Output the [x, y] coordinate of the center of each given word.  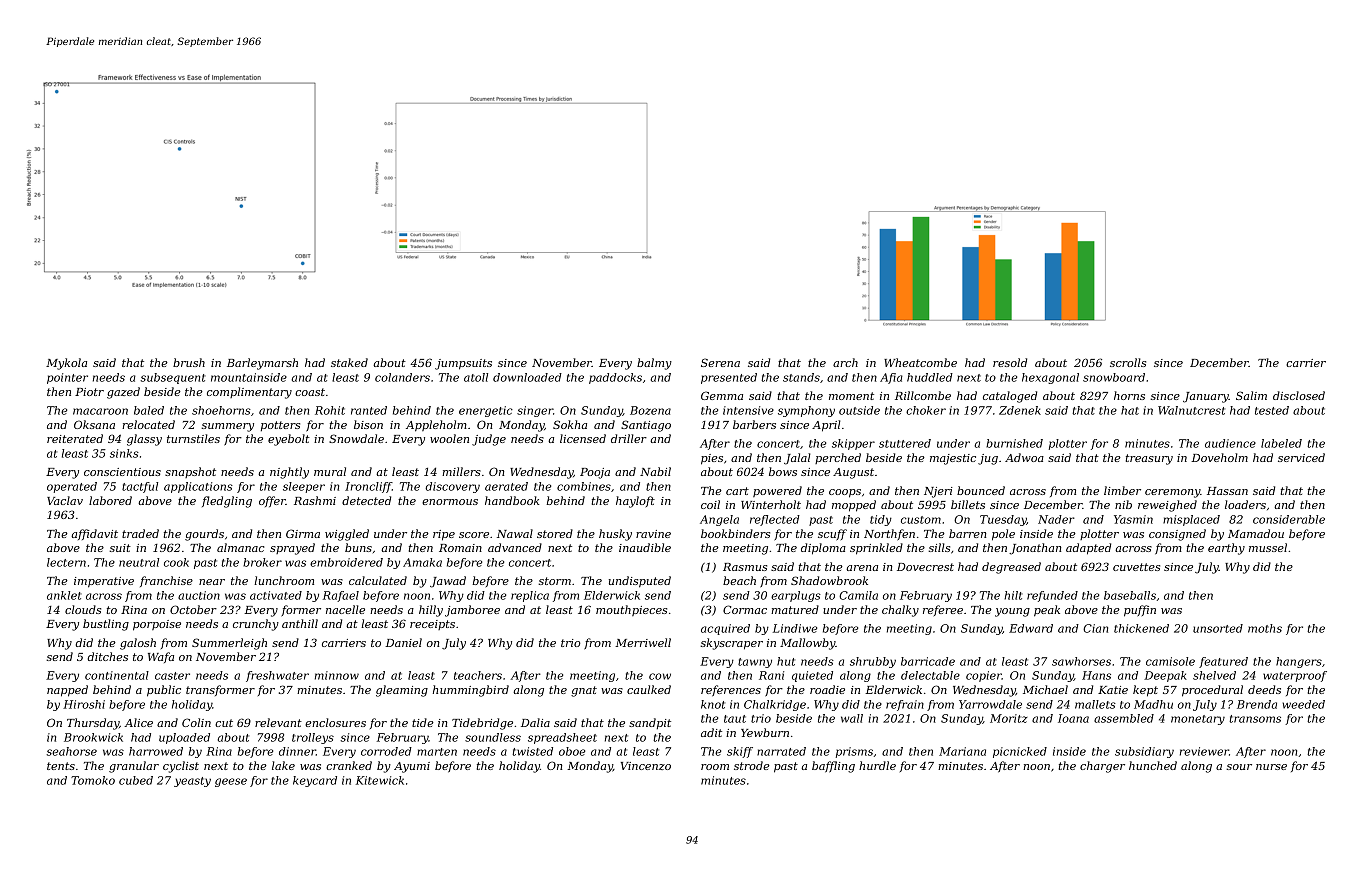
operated [72, 487]
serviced [1301, 457]
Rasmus [745, 567]
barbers [754, 424]
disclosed [1299, 395]
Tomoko [93, 780]
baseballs [1130, 595]
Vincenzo [646, 766]
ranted [369, 410]
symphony [806, 411]
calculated [378, 580]
